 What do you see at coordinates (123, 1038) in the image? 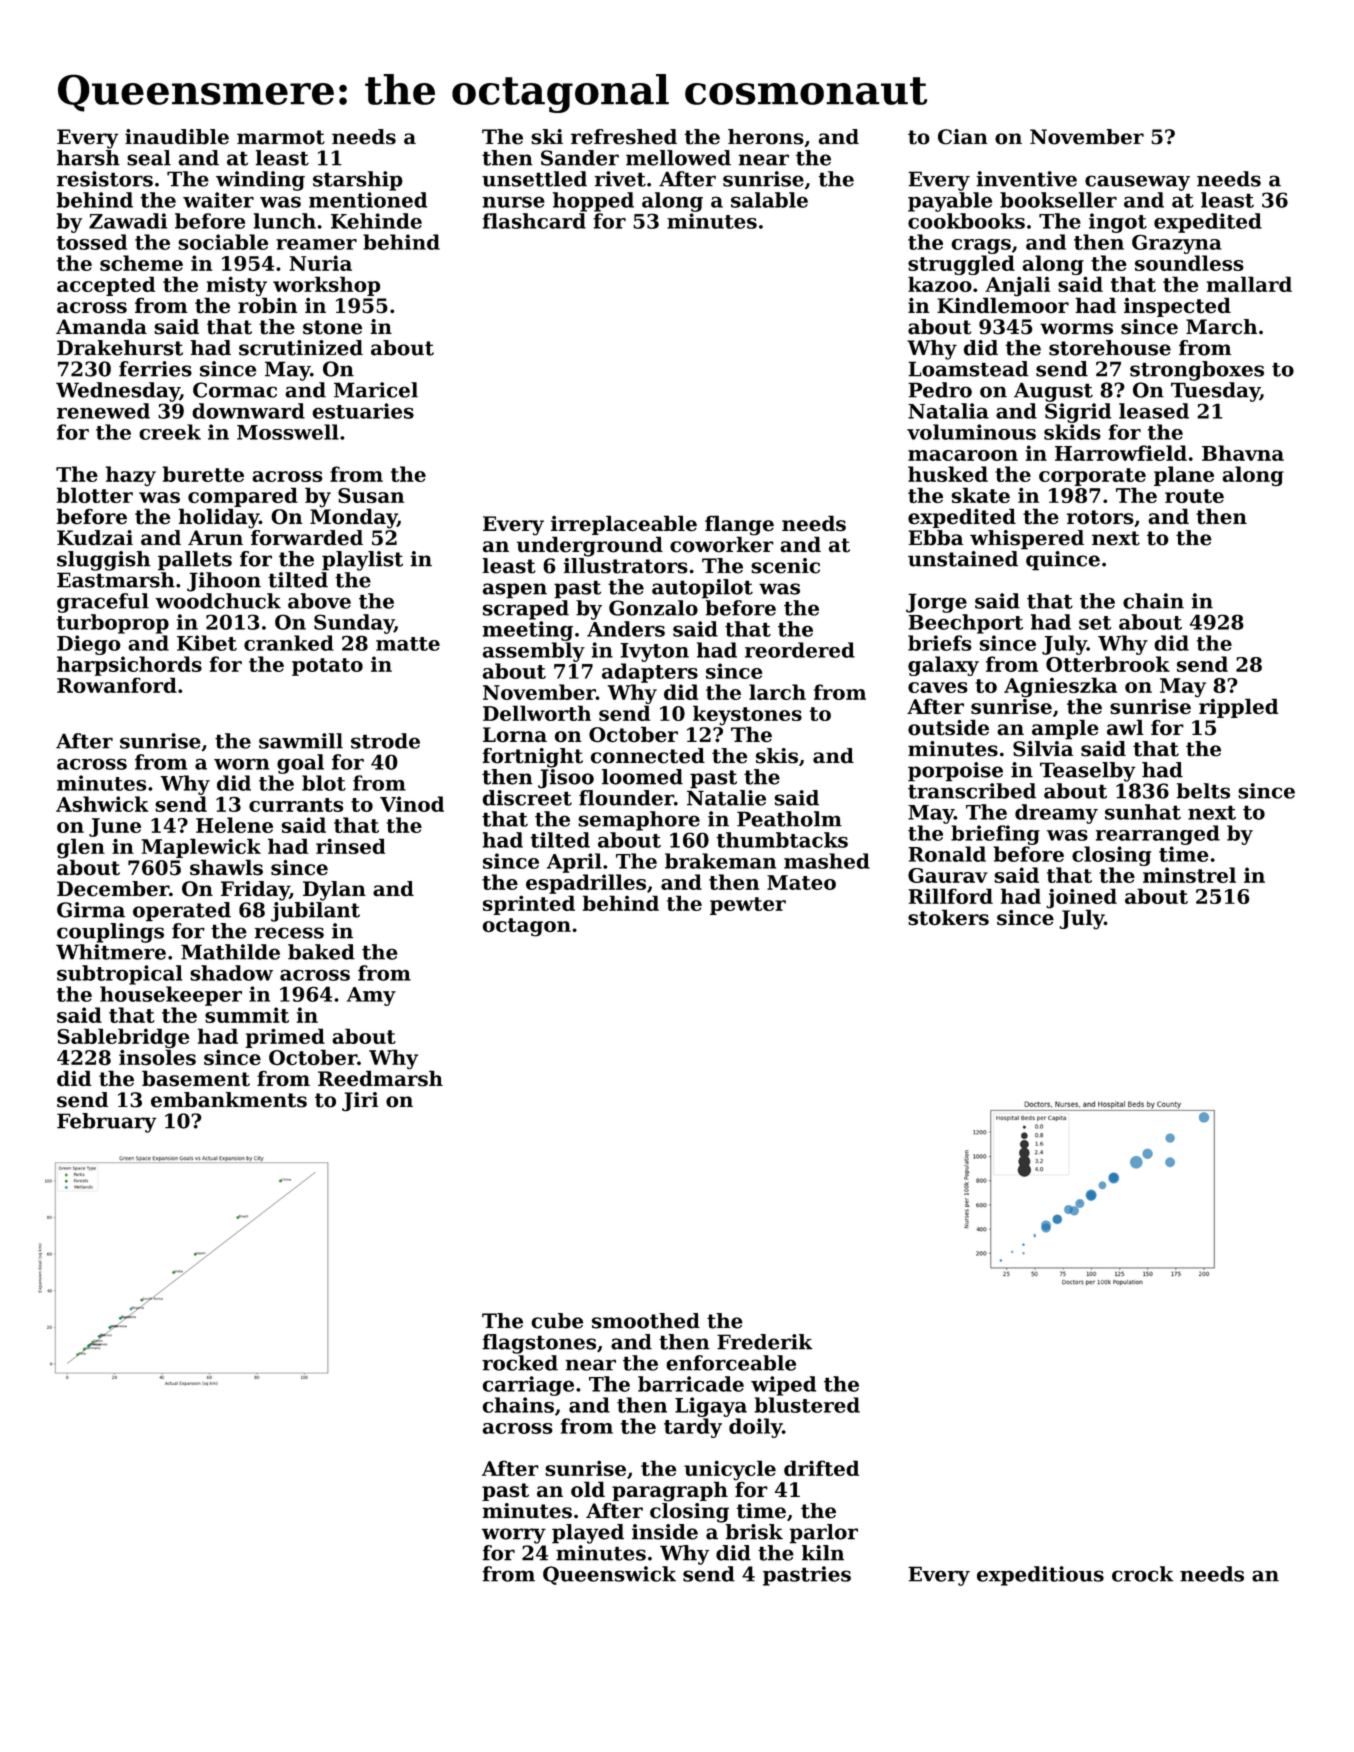
I see `Sablebridge` at bounding box center [123, 1038].
